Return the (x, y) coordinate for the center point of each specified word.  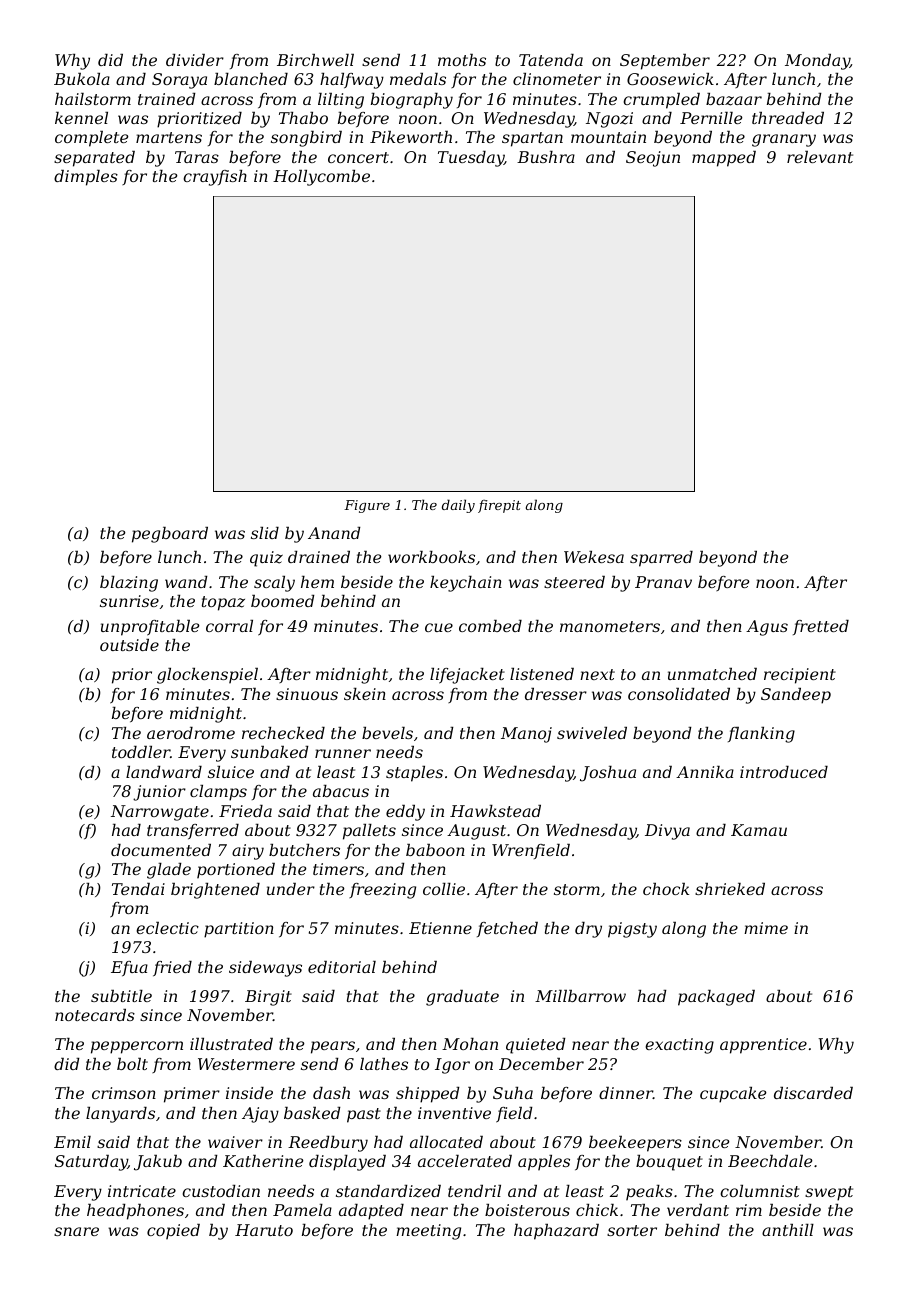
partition (239, 930)
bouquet (669, 1163)
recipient (800, 676)
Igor (452, 1066)
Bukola (82, 79)
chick (597, 1210)
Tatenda (551, 60)
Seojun (653, 159)
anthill (788, 1230)
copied (173, 1232)
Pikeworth (411, 137)
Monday (817, 62)
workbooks (431, 557)
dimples (86, 178)
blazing (129, 584)
